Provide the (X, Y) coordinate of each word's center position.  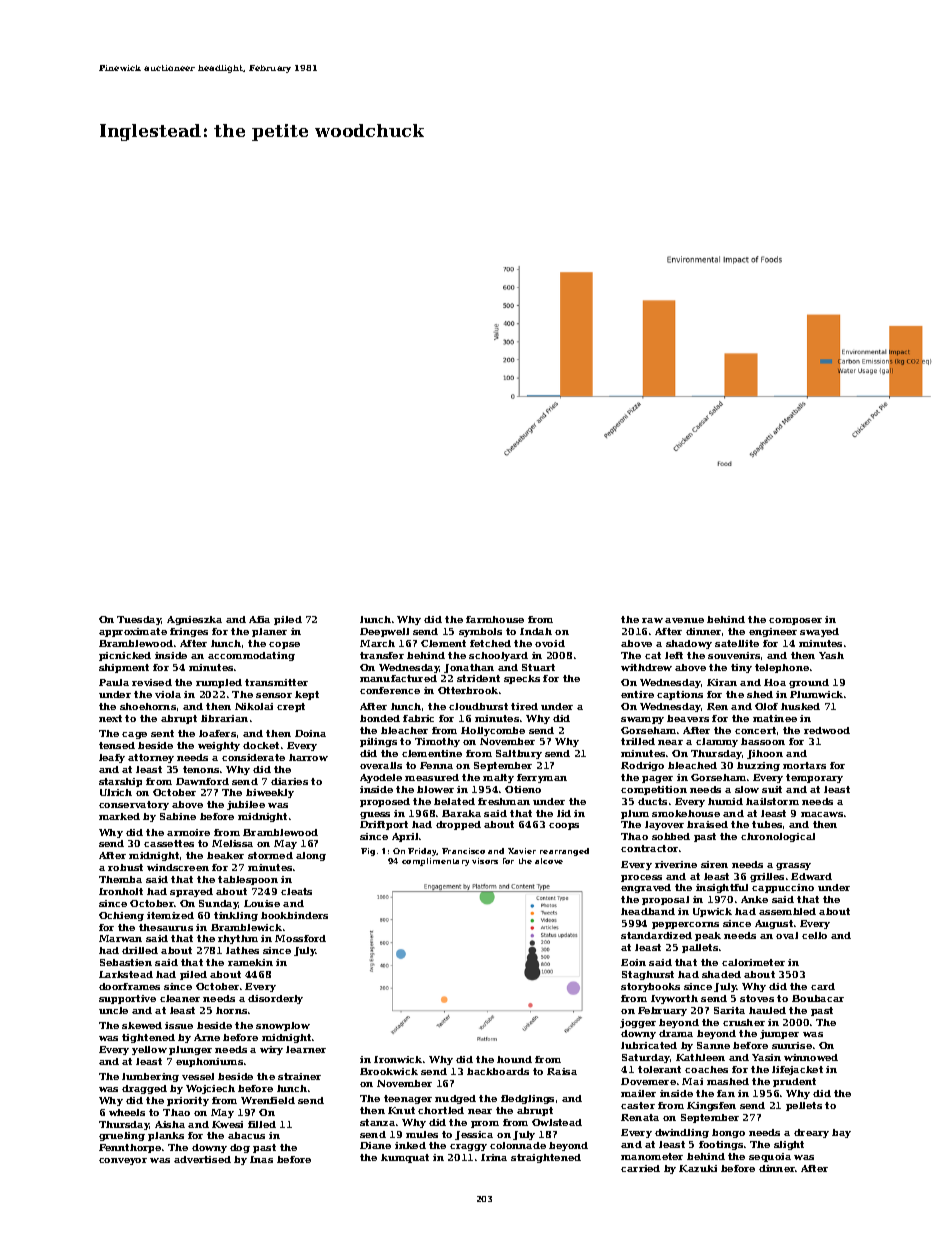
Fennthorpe (130, 1148)
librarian (224, 718)
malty (498, 778)
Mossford (300, 938)
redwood (827, 730)
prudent (794, 1082)
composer (795, 621)
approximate (133, 632)
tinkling (236, 916)
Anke (754, 899)
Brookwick (389, 1071)
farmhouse (495, 619)
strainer (299, 1076)
